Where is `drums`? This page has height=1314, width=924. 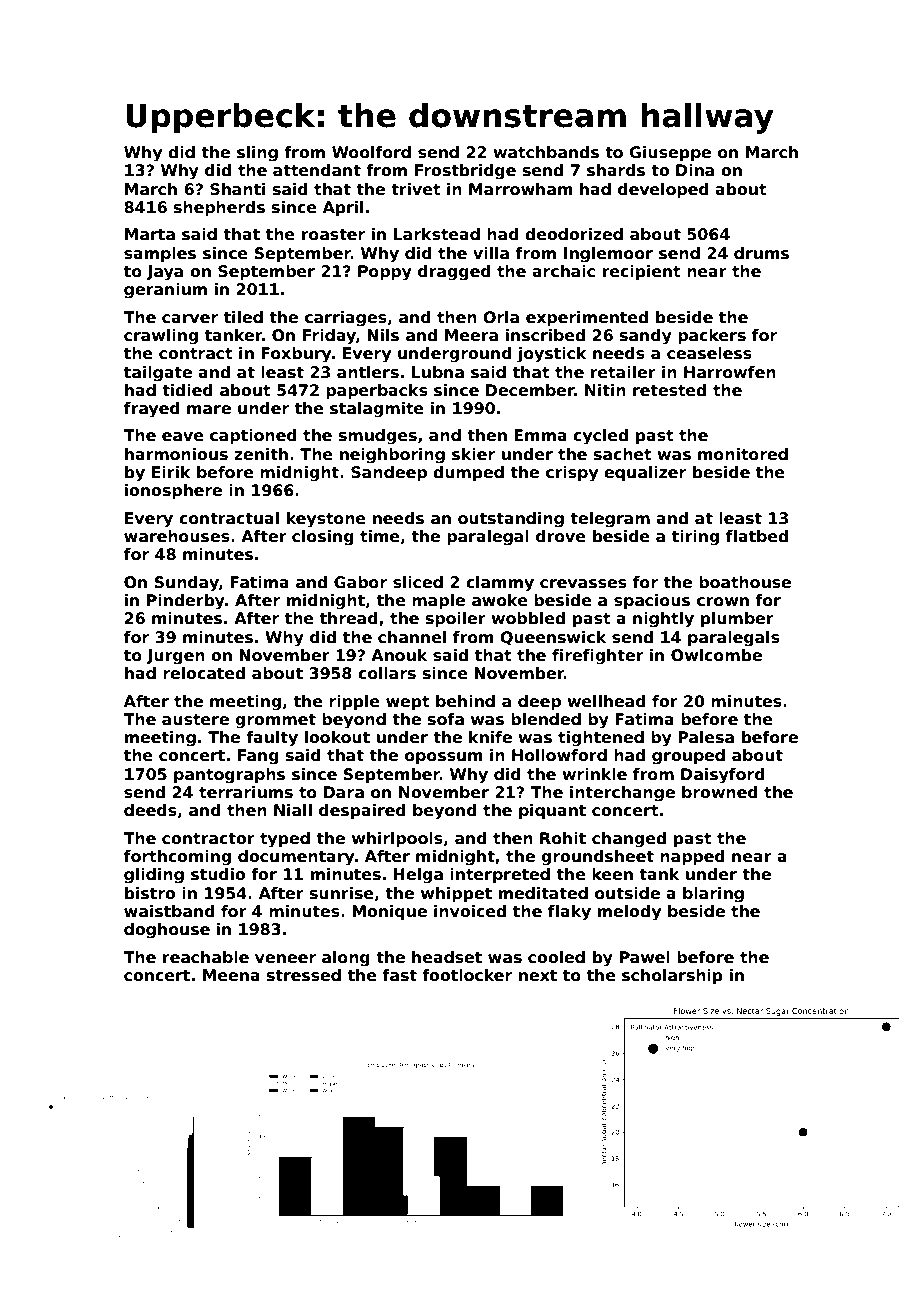 drums is located at coordinates (761, 253).
